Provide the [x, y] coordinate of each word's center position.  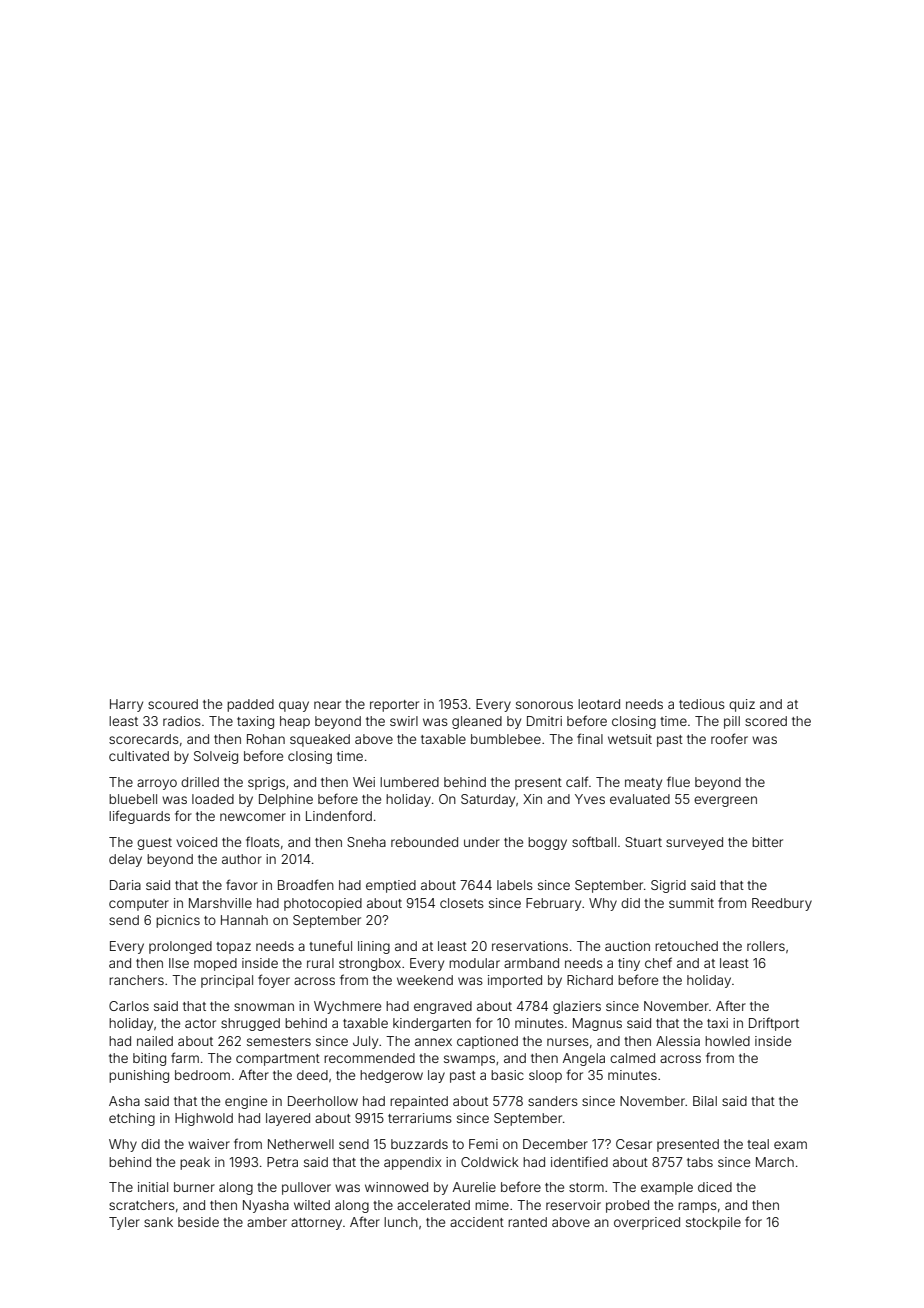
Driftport [774, 1024]
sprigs [266, 783]
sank [158, 1222]
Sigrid [668, 886]
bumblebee [506, 739]
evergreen [725, 801]
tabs [700, 1162]
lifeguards [139, 817]
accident [477, 1222]
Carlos [129, 1006]
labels [515, 885]
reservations [530, 946]
